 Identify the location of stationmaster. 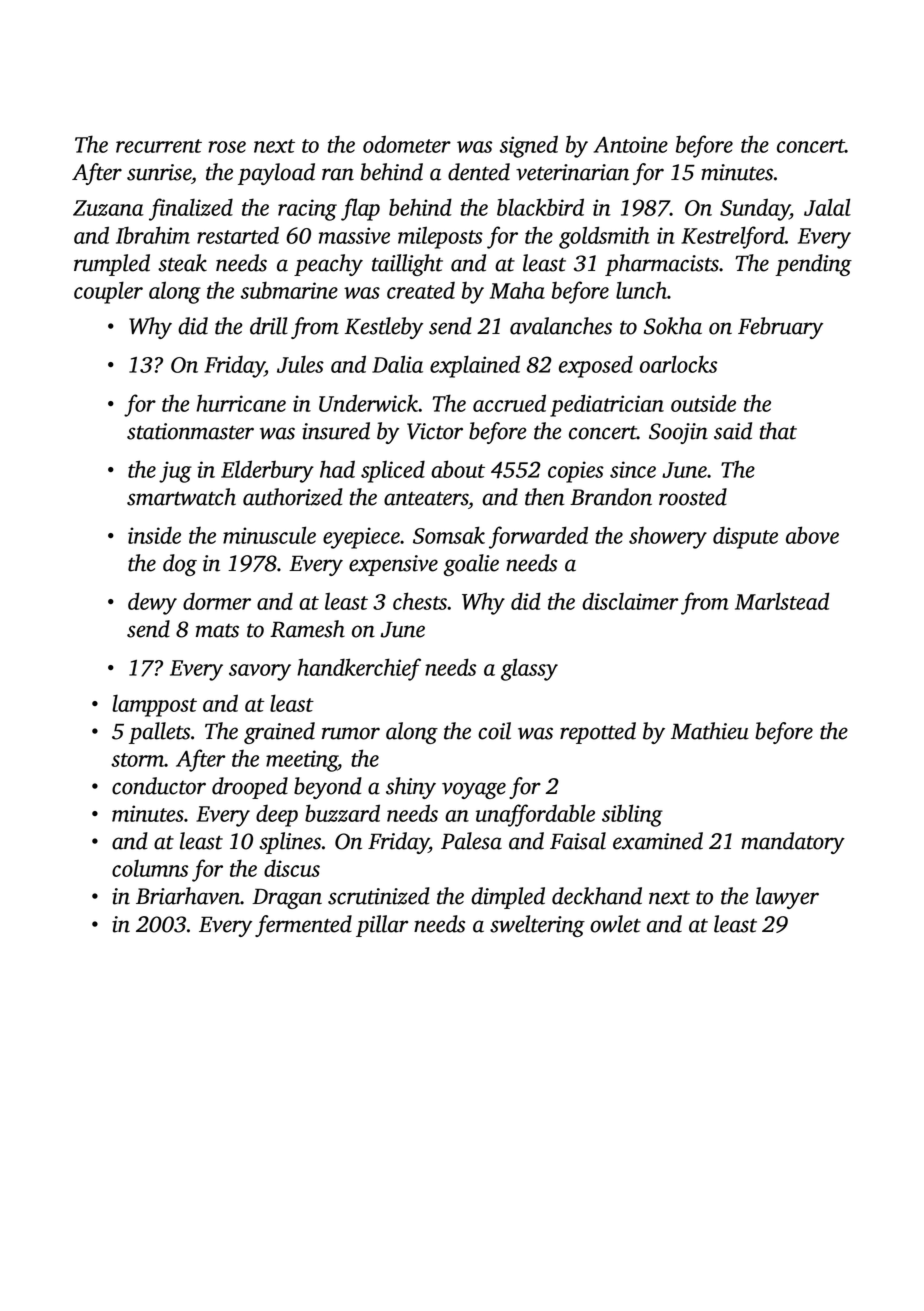
(190, 431).
